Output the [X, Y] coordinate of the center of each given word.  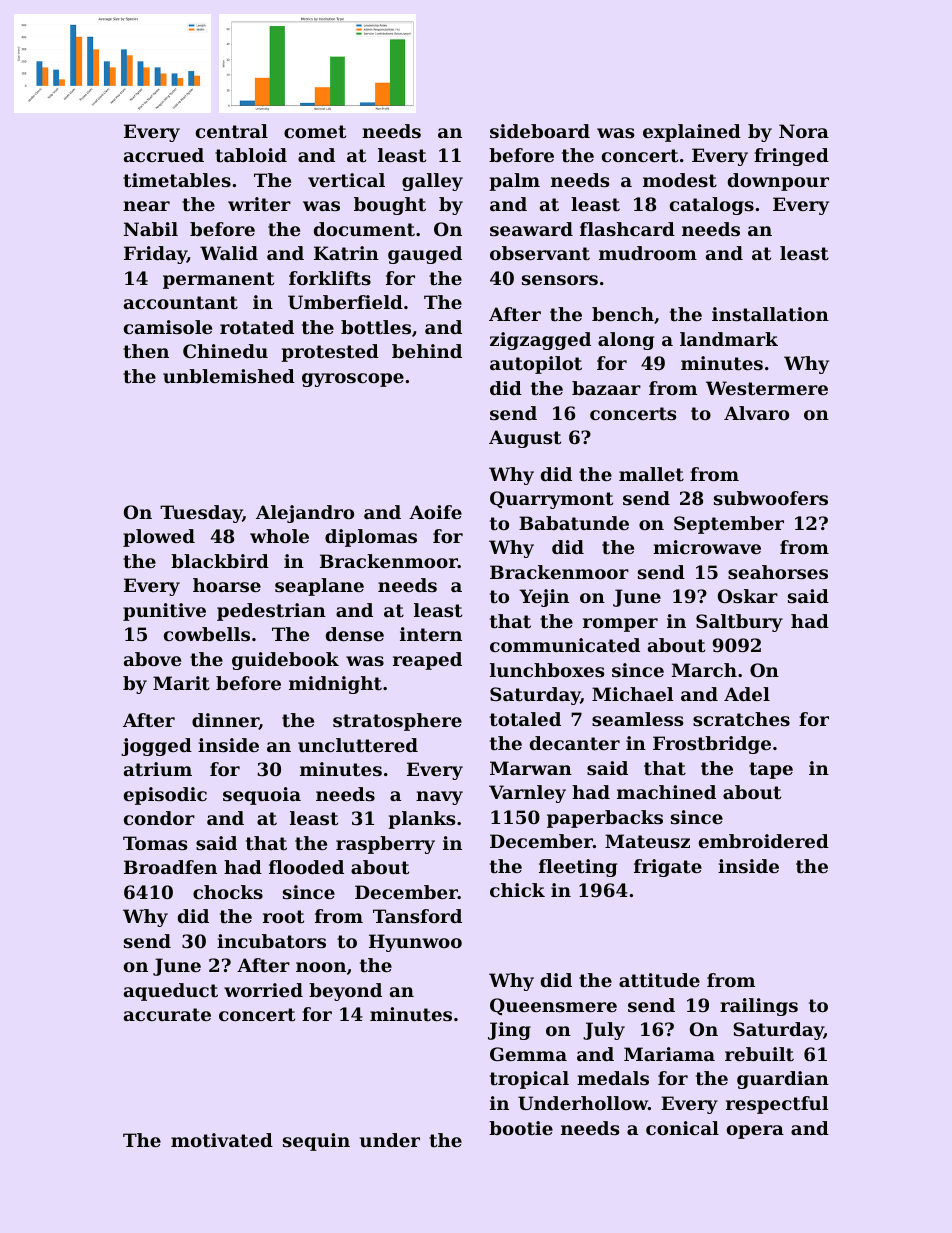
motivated [222, 1140]
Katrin [346, 253]
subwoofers [771, 498]
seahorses [778, 572]
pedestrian [271, 612]
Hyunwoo [415, 943]
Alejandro [305, 514]
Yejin [544, 598]
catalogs [712, 206]
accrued [164, 155]
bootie [521, 1128]
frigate [668, 868]
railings [759, 1007]
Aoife [435, 512]
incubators [271, 941]
